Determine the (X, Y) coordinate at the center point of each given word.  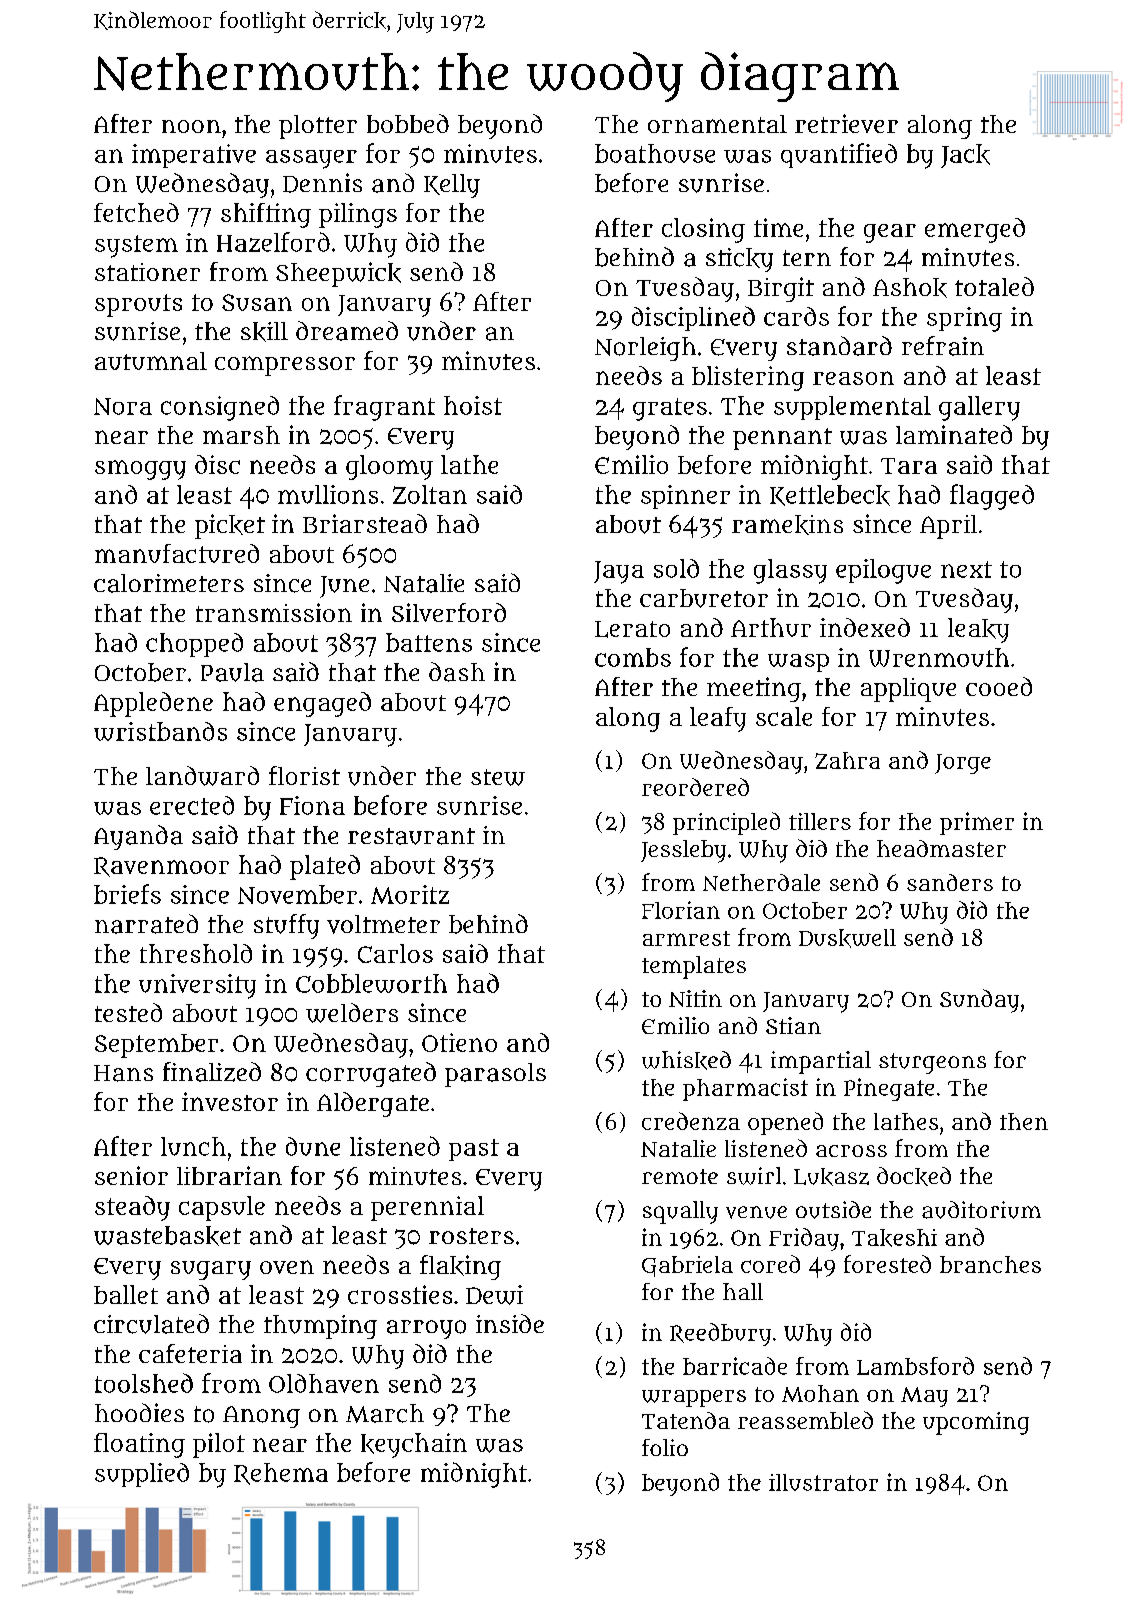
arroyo (426, 1329)
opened (785, 1123)
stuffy (286, 926)
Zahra (847, 760)
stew (498, 777)
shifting (266, 215)
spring (964, 319)
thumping (320, 1327)
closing (703, 230)
